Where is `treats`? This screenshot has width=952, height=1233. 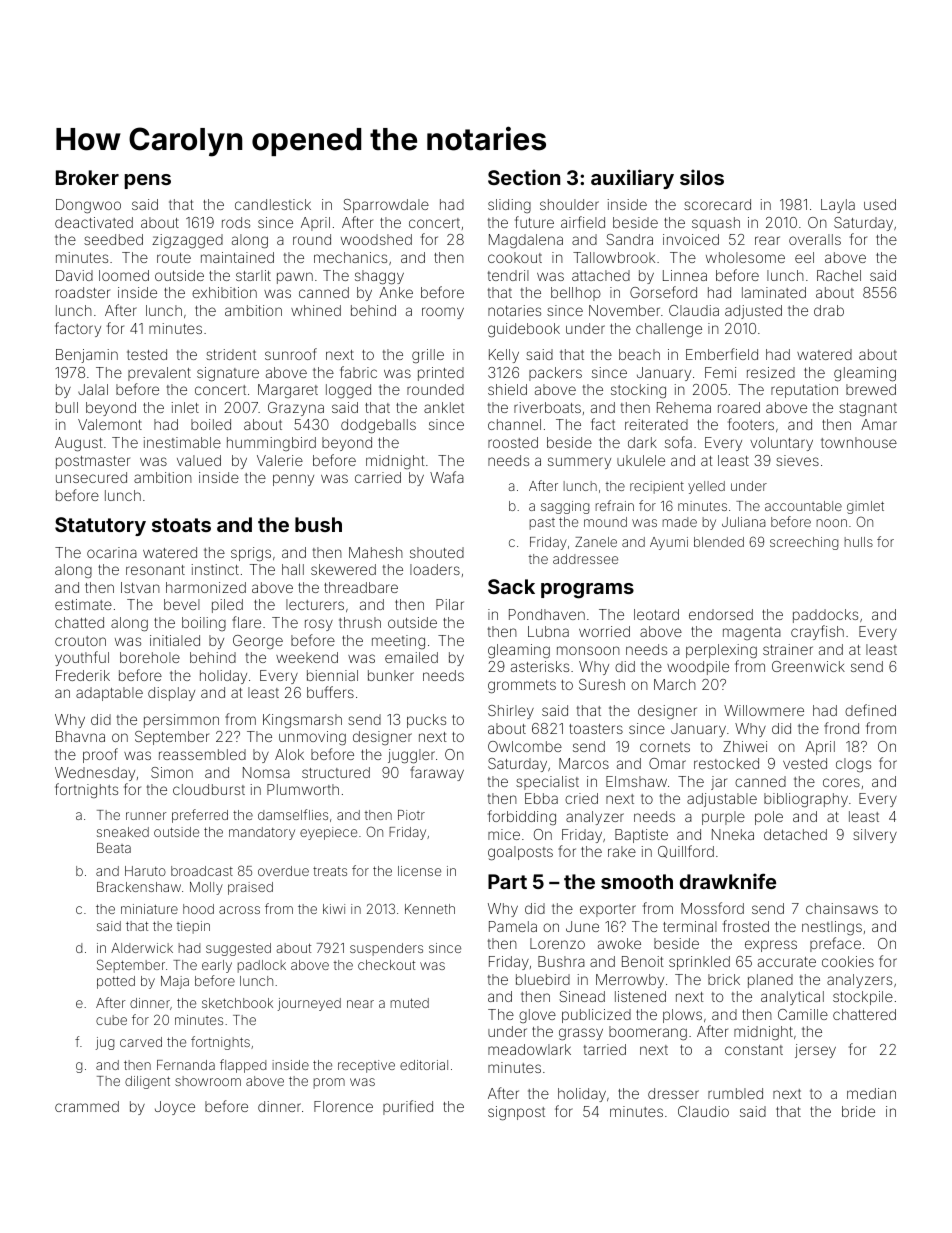 treats is located at coordinates (330, 871).
